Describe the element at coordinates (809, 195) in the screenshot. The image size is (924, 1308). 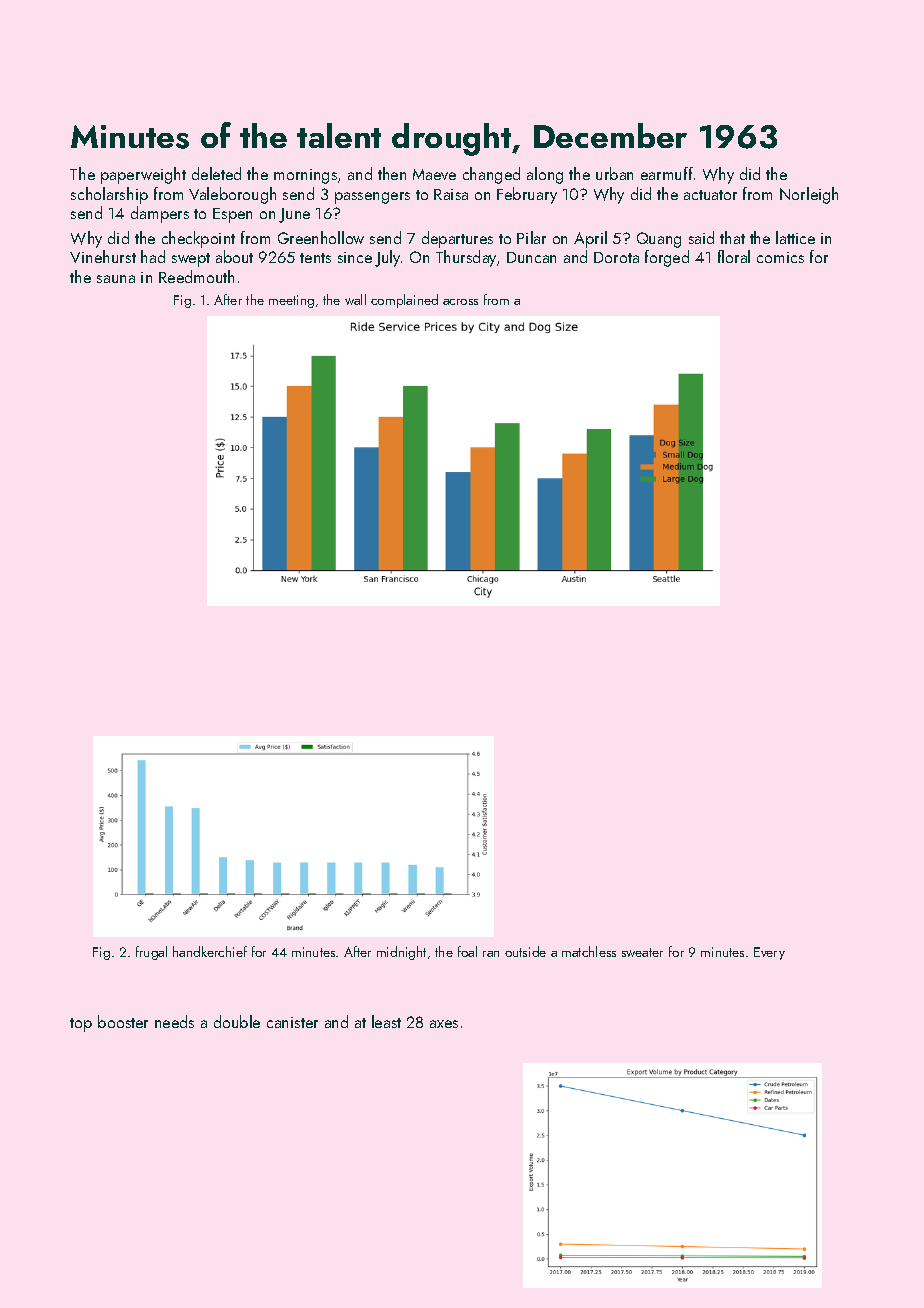
I see `Norleigh` at that location.
